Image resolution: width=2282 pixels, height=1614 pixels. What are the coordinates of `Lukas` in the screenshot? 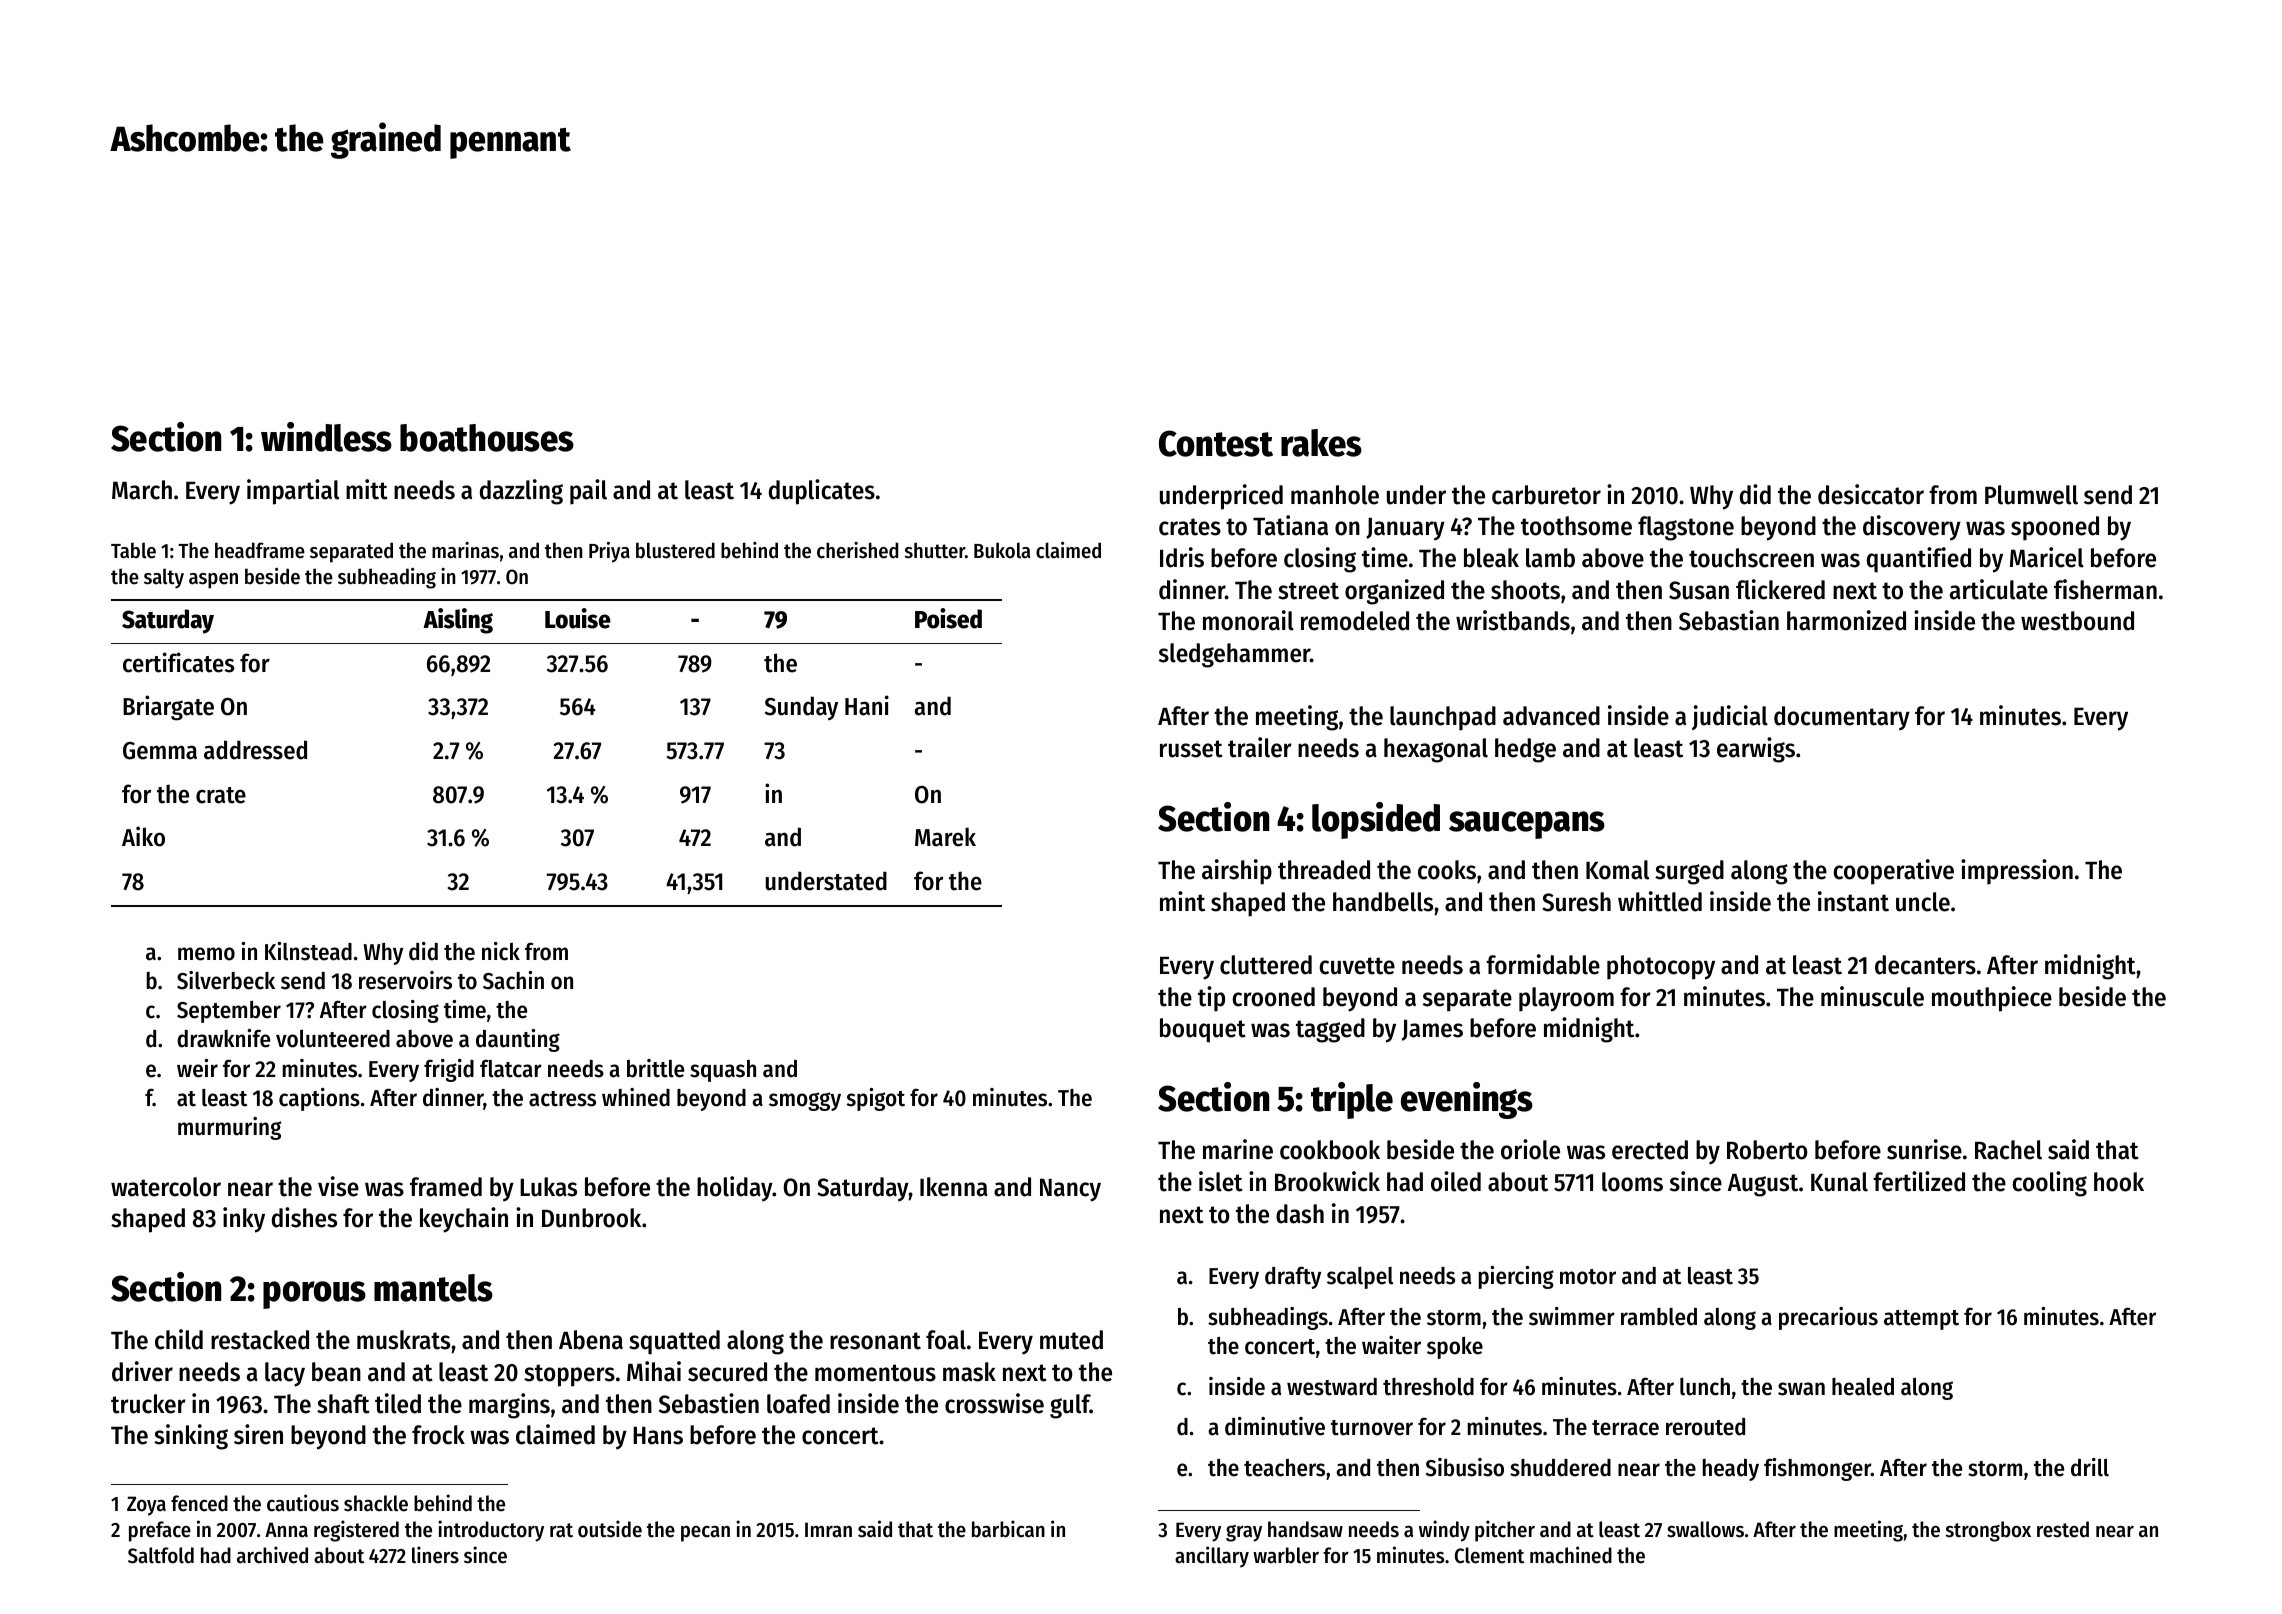 It's located at (548, 1187).
